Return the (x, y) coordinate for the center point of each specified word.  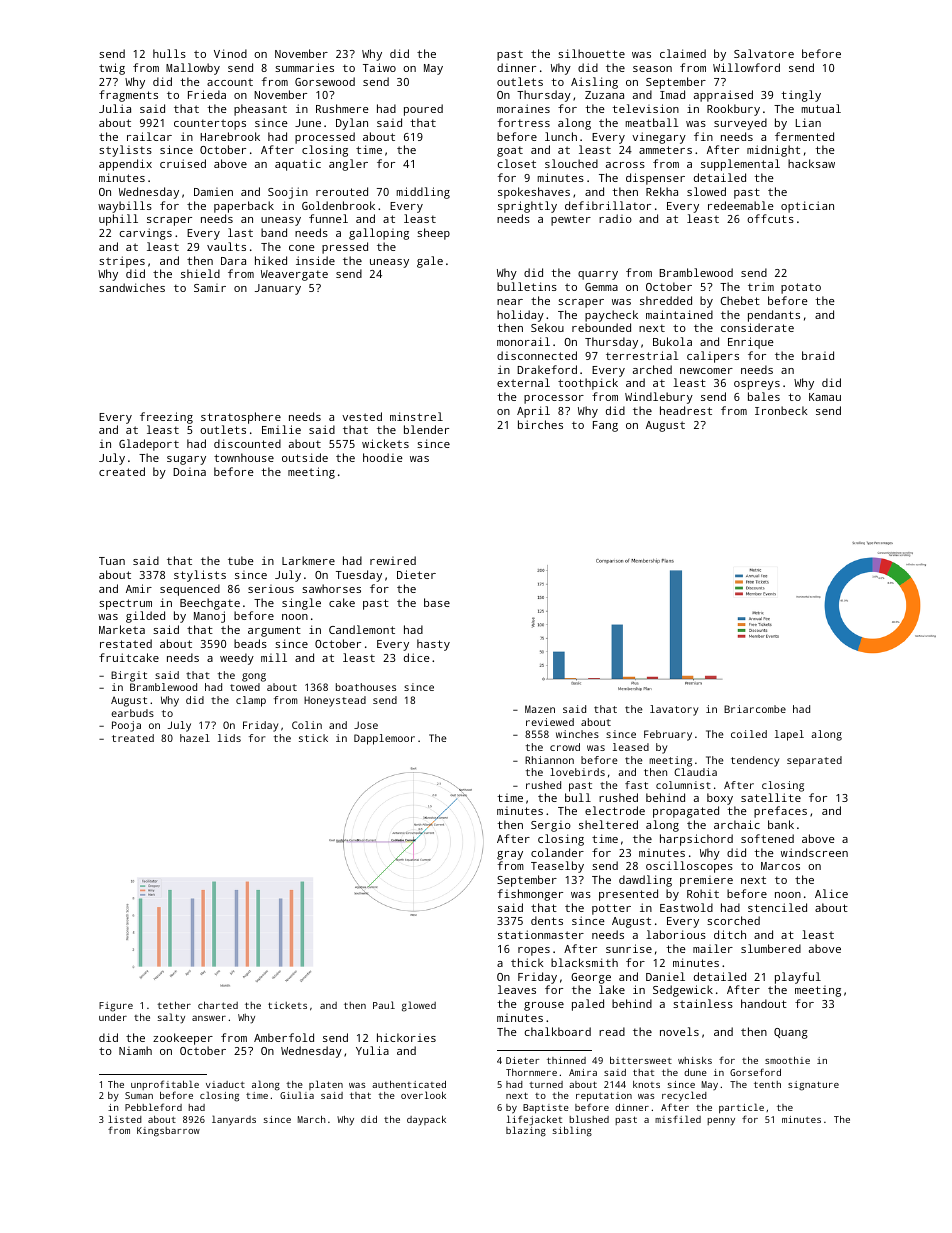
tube (241, 560)
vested (362, 416)
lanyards (234, 1120)
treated (133, 738)
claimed (683, 53)
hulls (169, 53)
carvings (146, 234)
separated (814, 761)
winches (577, 734)
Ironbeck (781, 410)
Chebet (740, 300)
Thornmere (531, 1072)
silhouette (591, 53)
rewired (393, 560)
